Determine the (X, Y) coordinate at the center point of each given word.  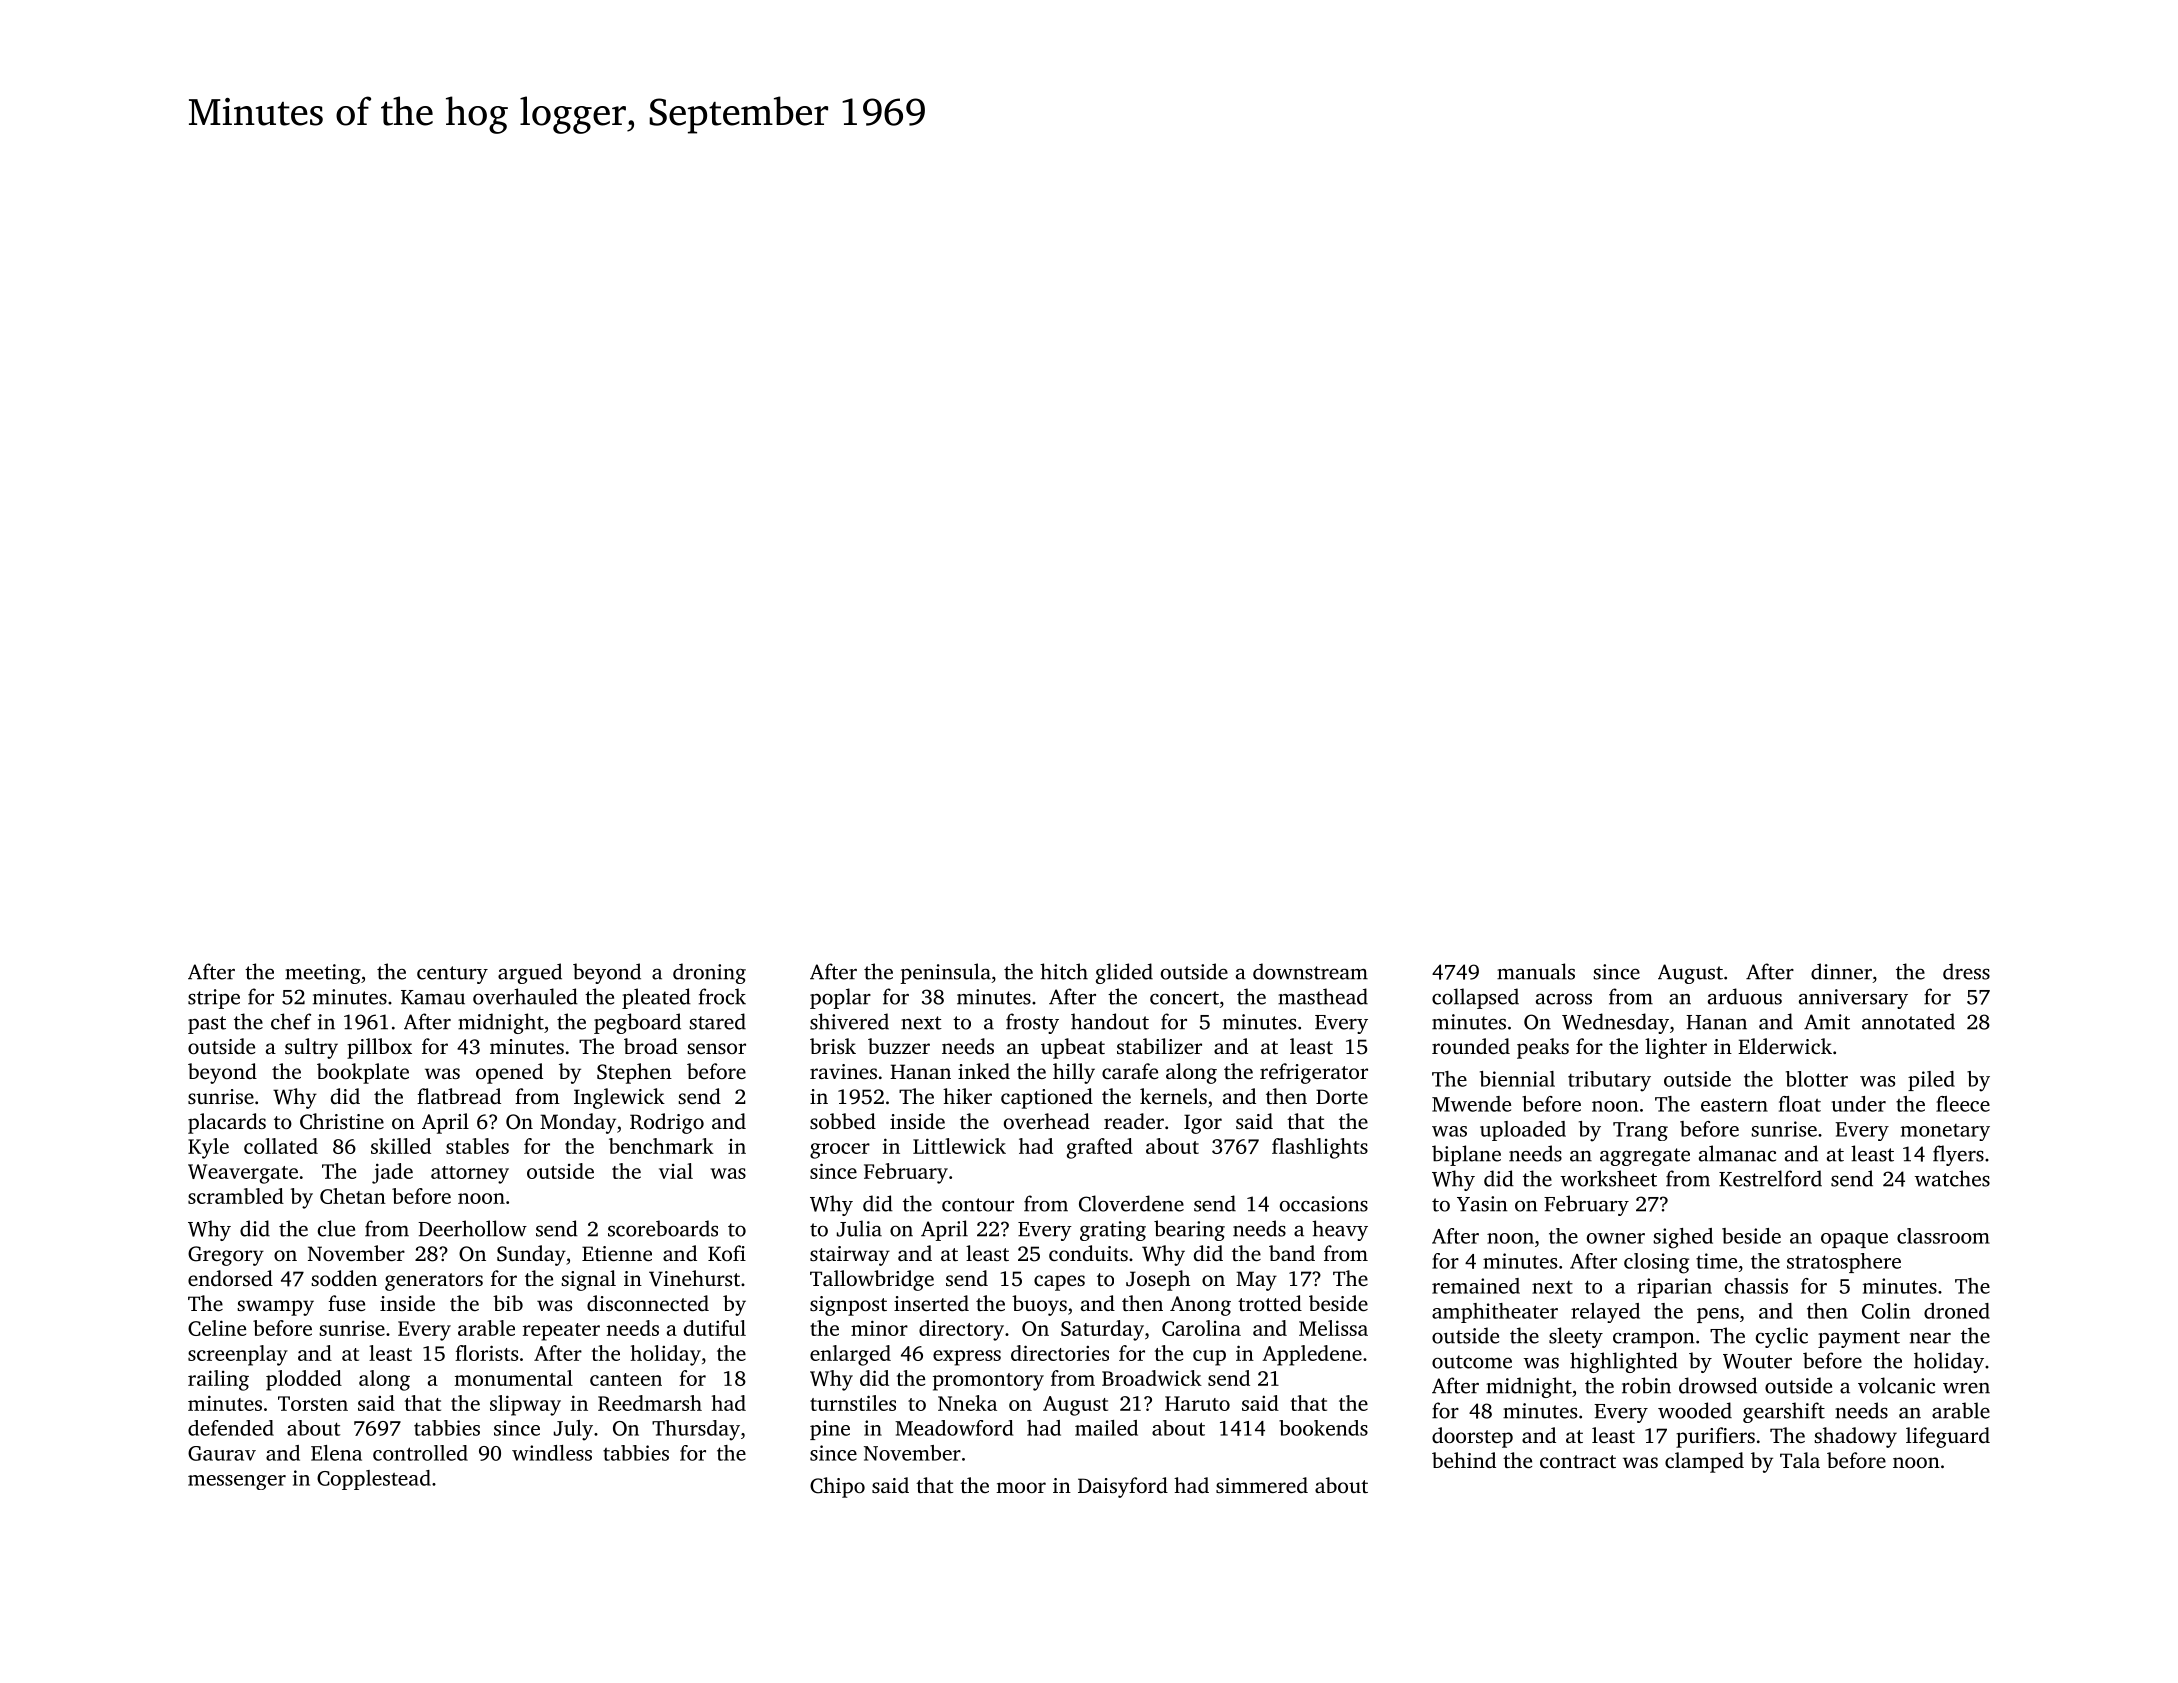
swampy (275, 1308)
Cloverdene (1131, 1203)
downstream (1310, 971)
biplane (1466, 1155)
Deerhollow (472, 1228)
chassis (1756, 1286)
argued (530, 973)
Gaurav (222, 1453)
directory (961, 1330)
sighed (1683, 1238)
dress (1966, 971)
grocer (840, 1151)
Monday (578, 1123)
